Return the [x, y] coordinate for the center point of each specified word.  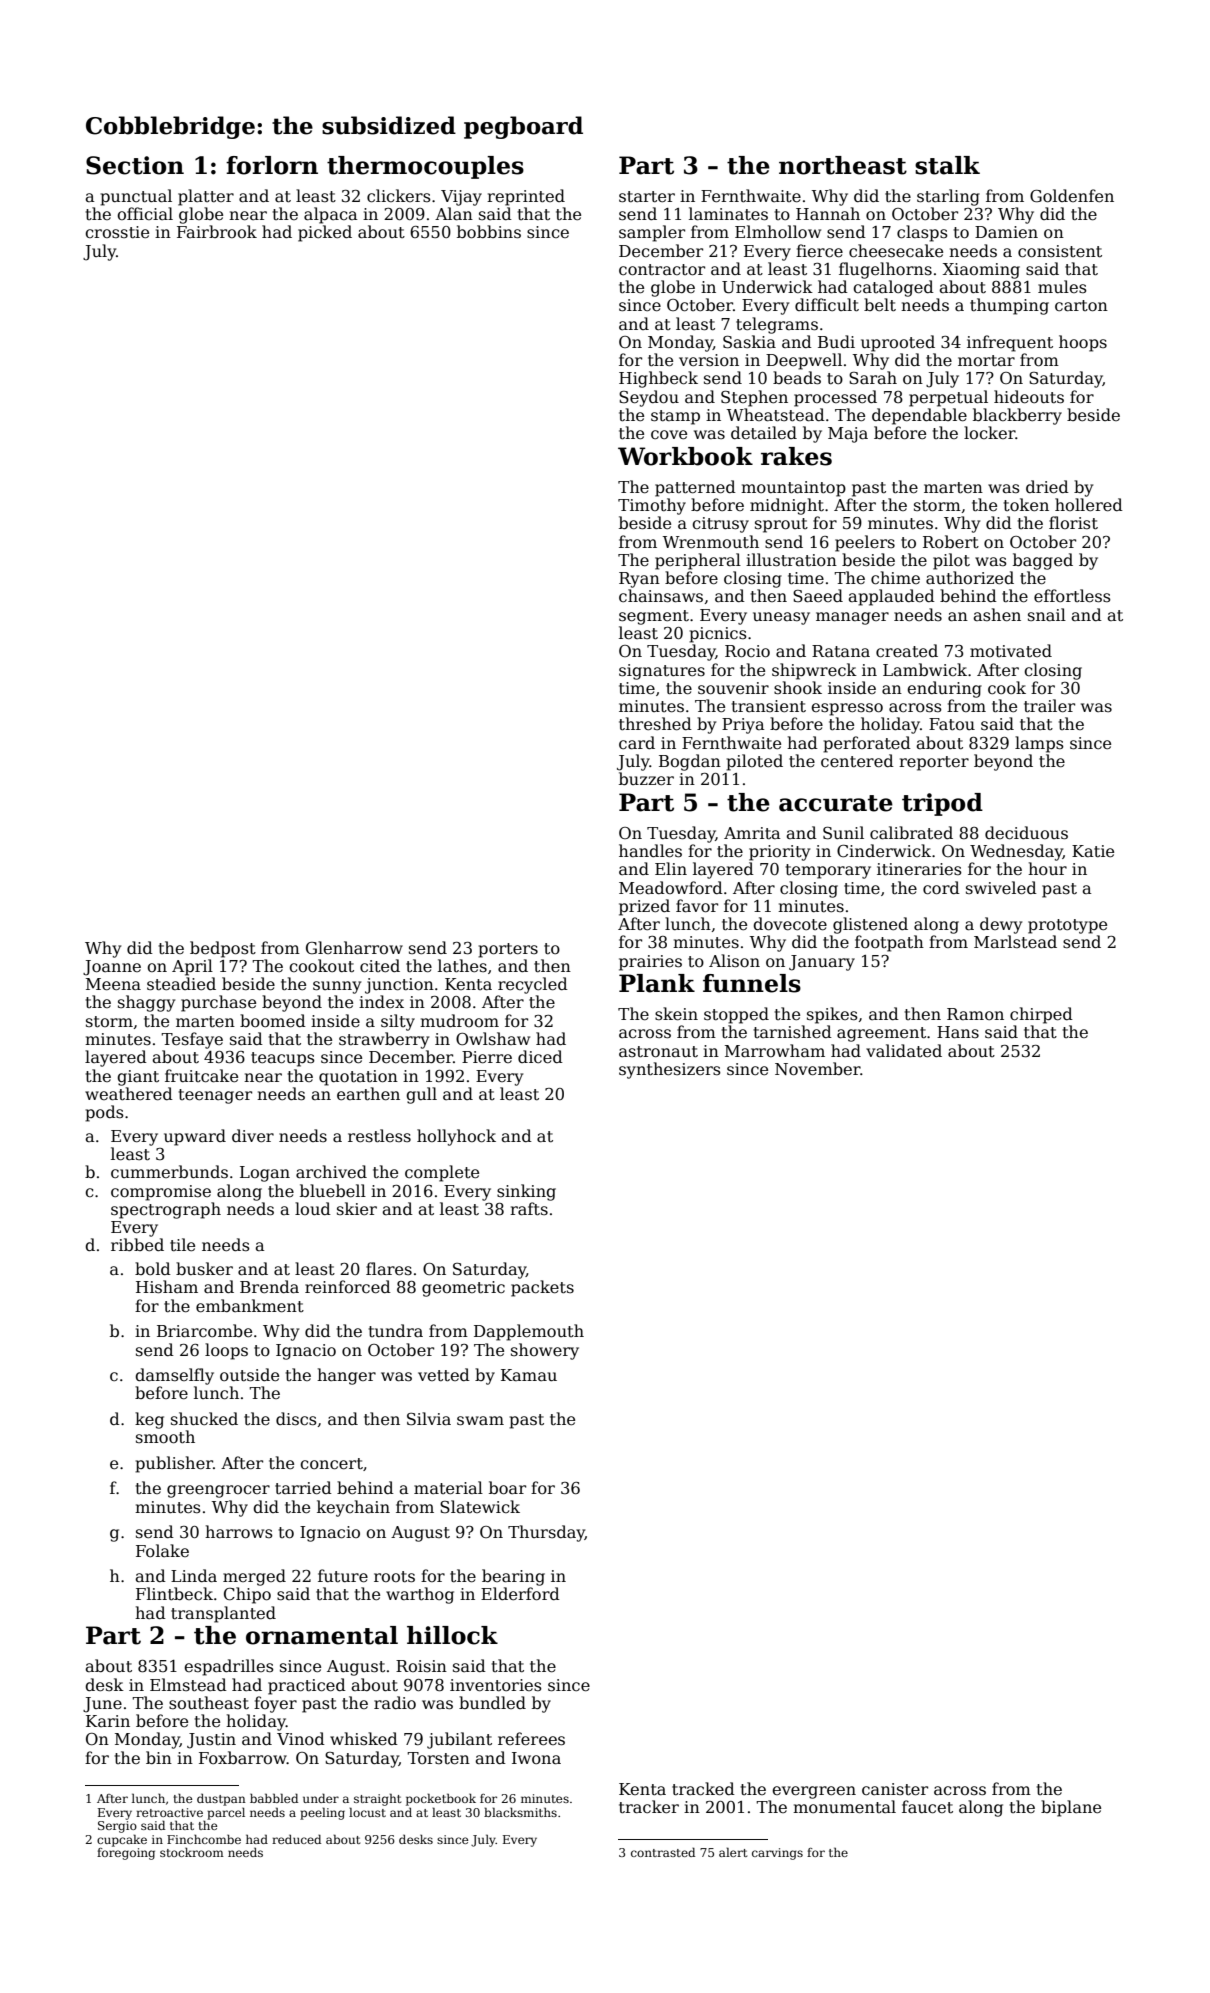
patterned [695, 488]
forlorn [272, 165]
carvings [777, 1854]
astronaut [658, 1052]
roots [394, 1577]
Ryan [639, 580]
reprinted [526, 197]
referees [531, 1739]
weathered [129, 1094]
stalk [947, 165]
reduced [296, 1839]
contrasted [663, 1852]
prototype [1067, 926]
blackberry [1017, 416]
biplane [1071, 1808]
